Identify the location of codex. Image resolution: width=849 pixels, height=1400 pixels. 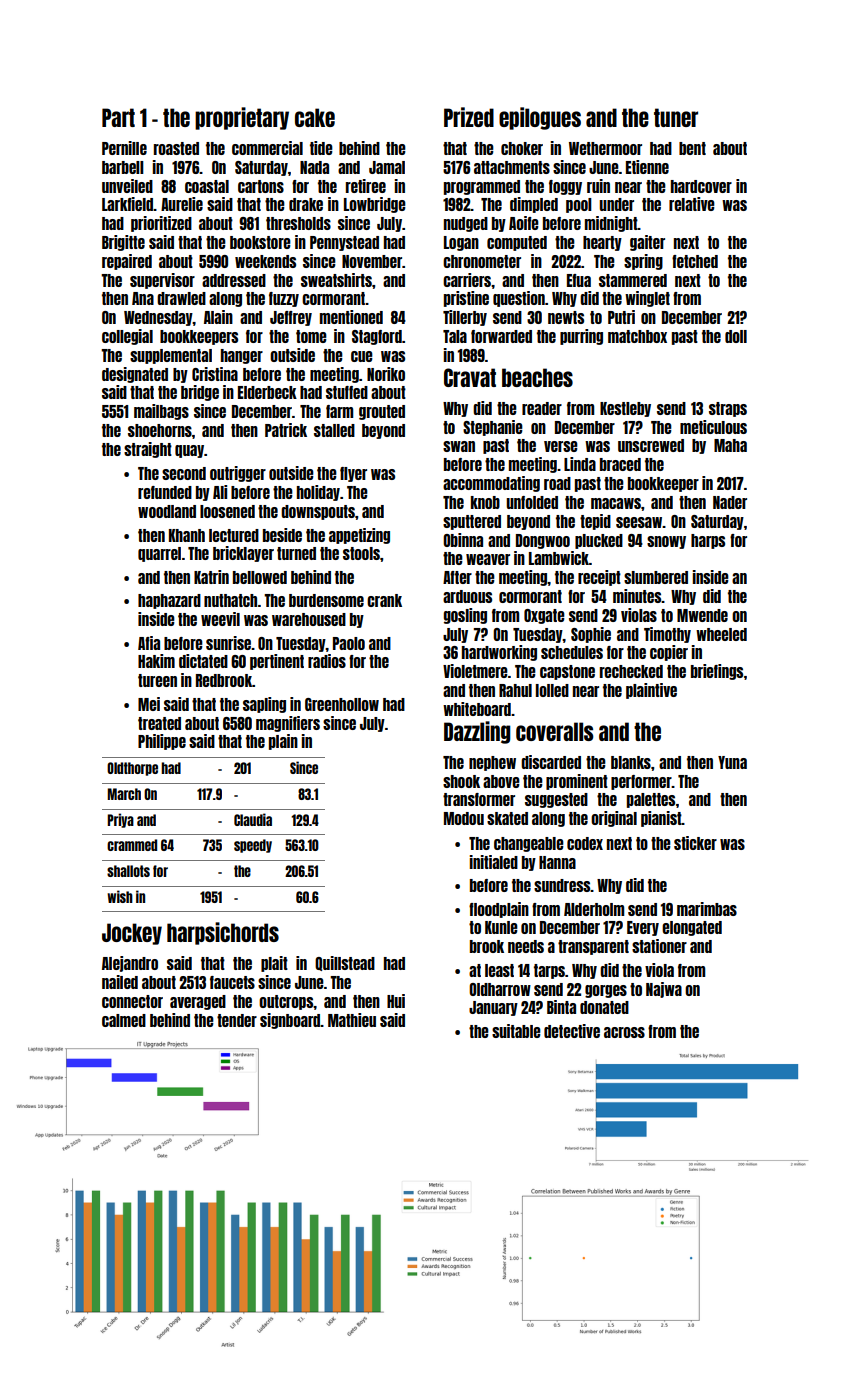
(585, 843).
